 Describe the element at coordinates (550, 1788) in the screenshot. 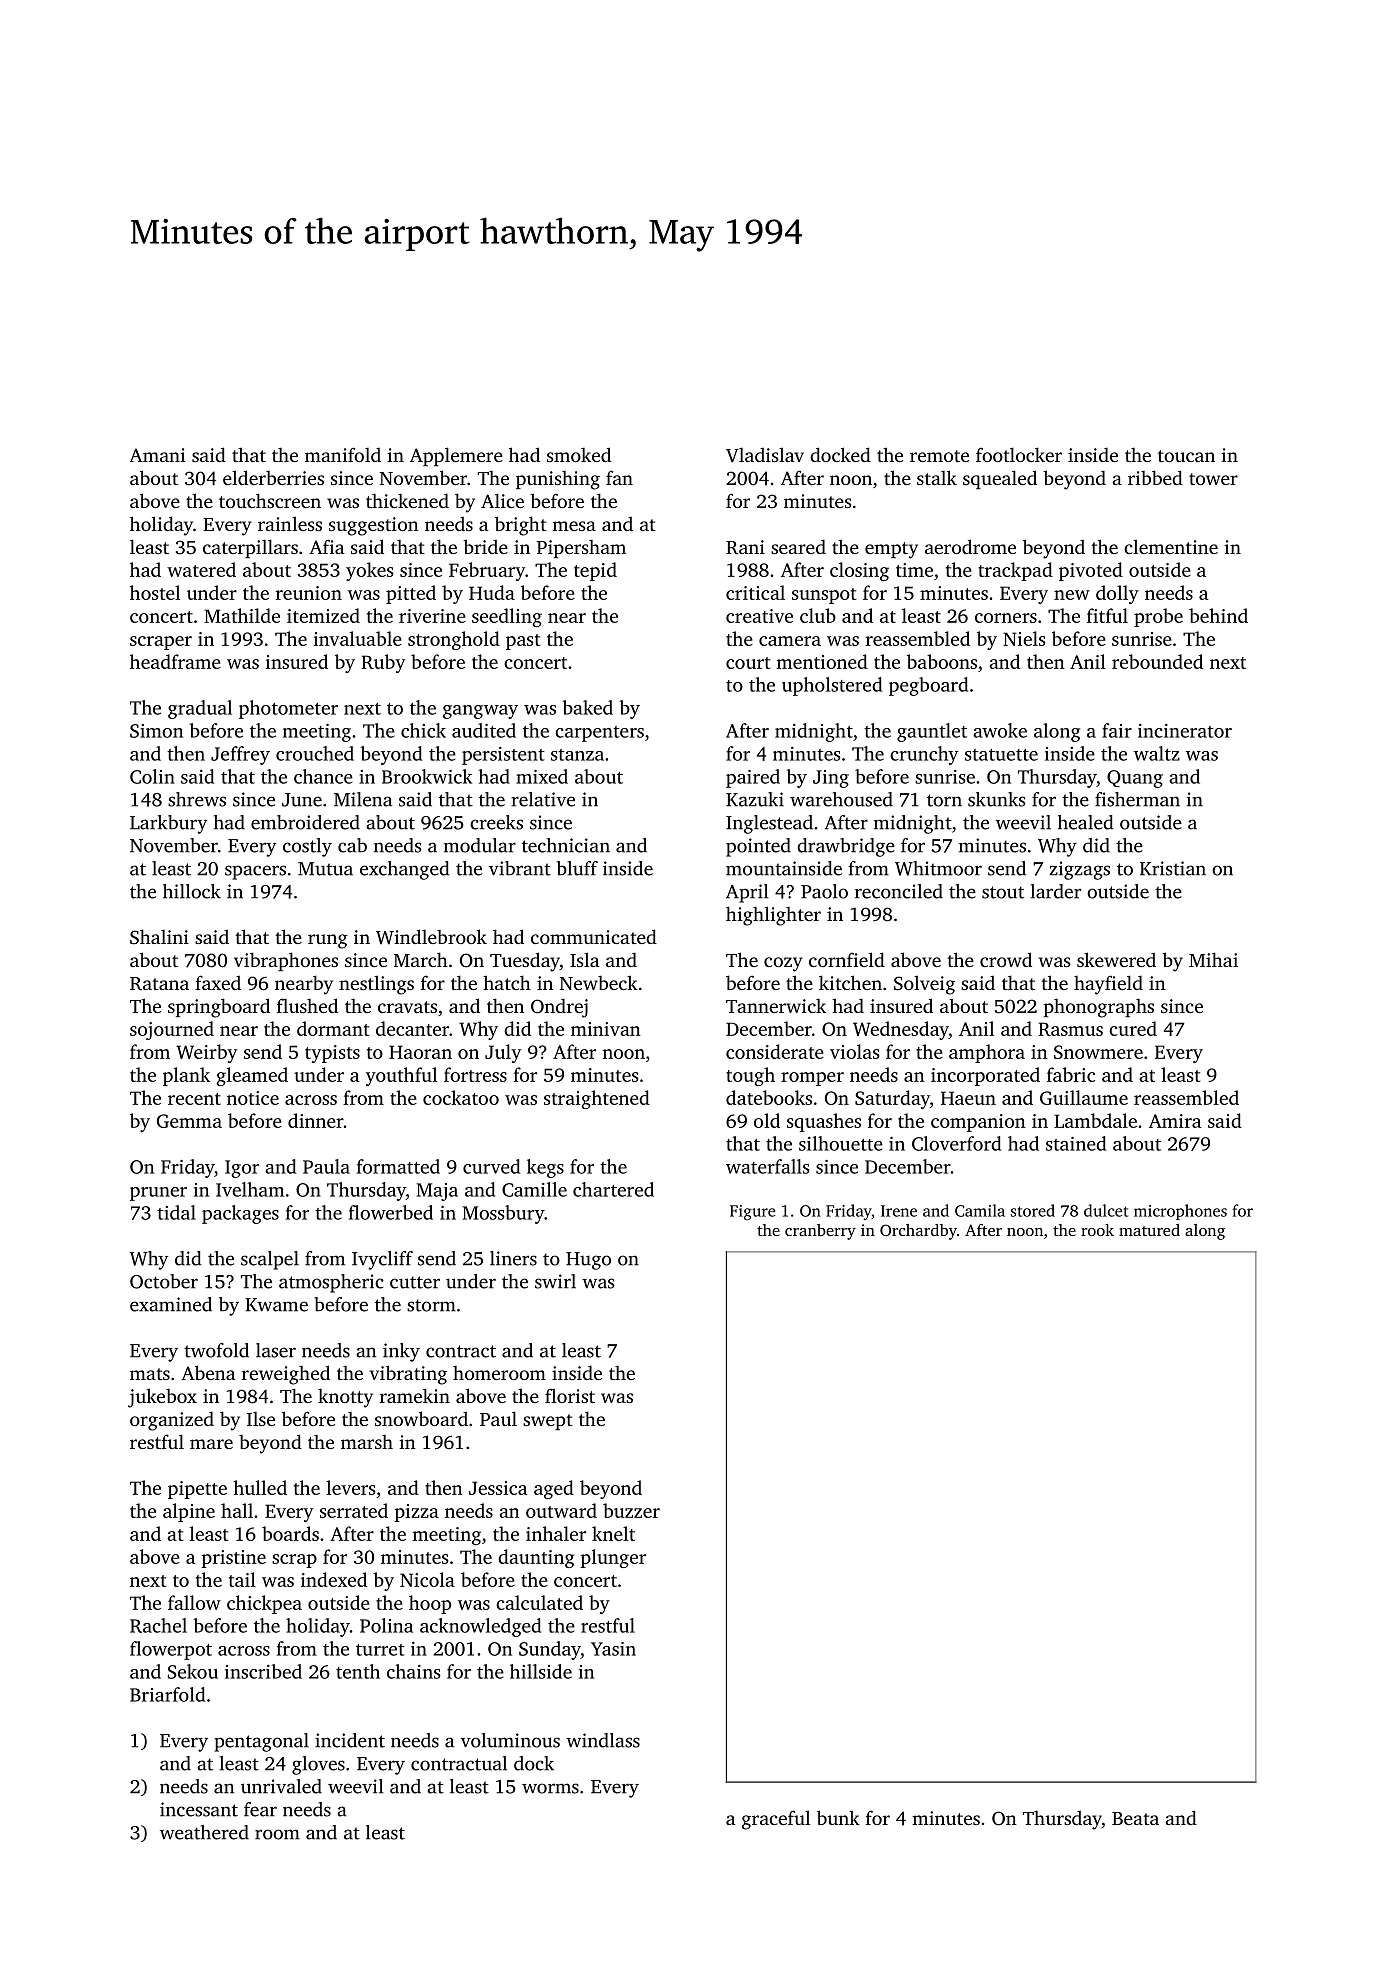

I see `worms` at that location.
